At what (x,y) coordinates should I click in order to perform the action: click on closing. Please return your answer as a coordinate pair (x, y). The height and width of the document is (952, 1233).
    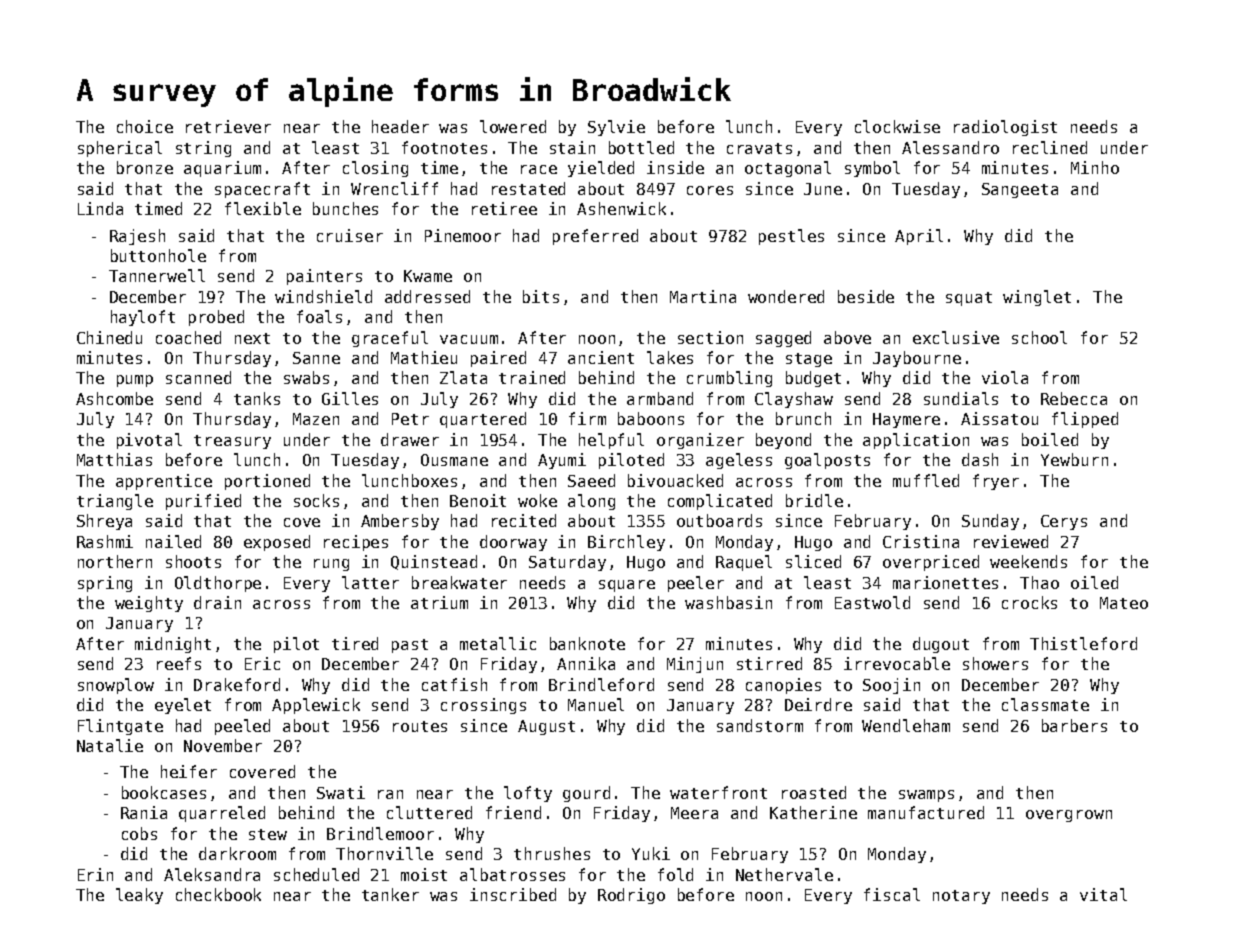
    Looking at the image, I should click on (375, 169).
